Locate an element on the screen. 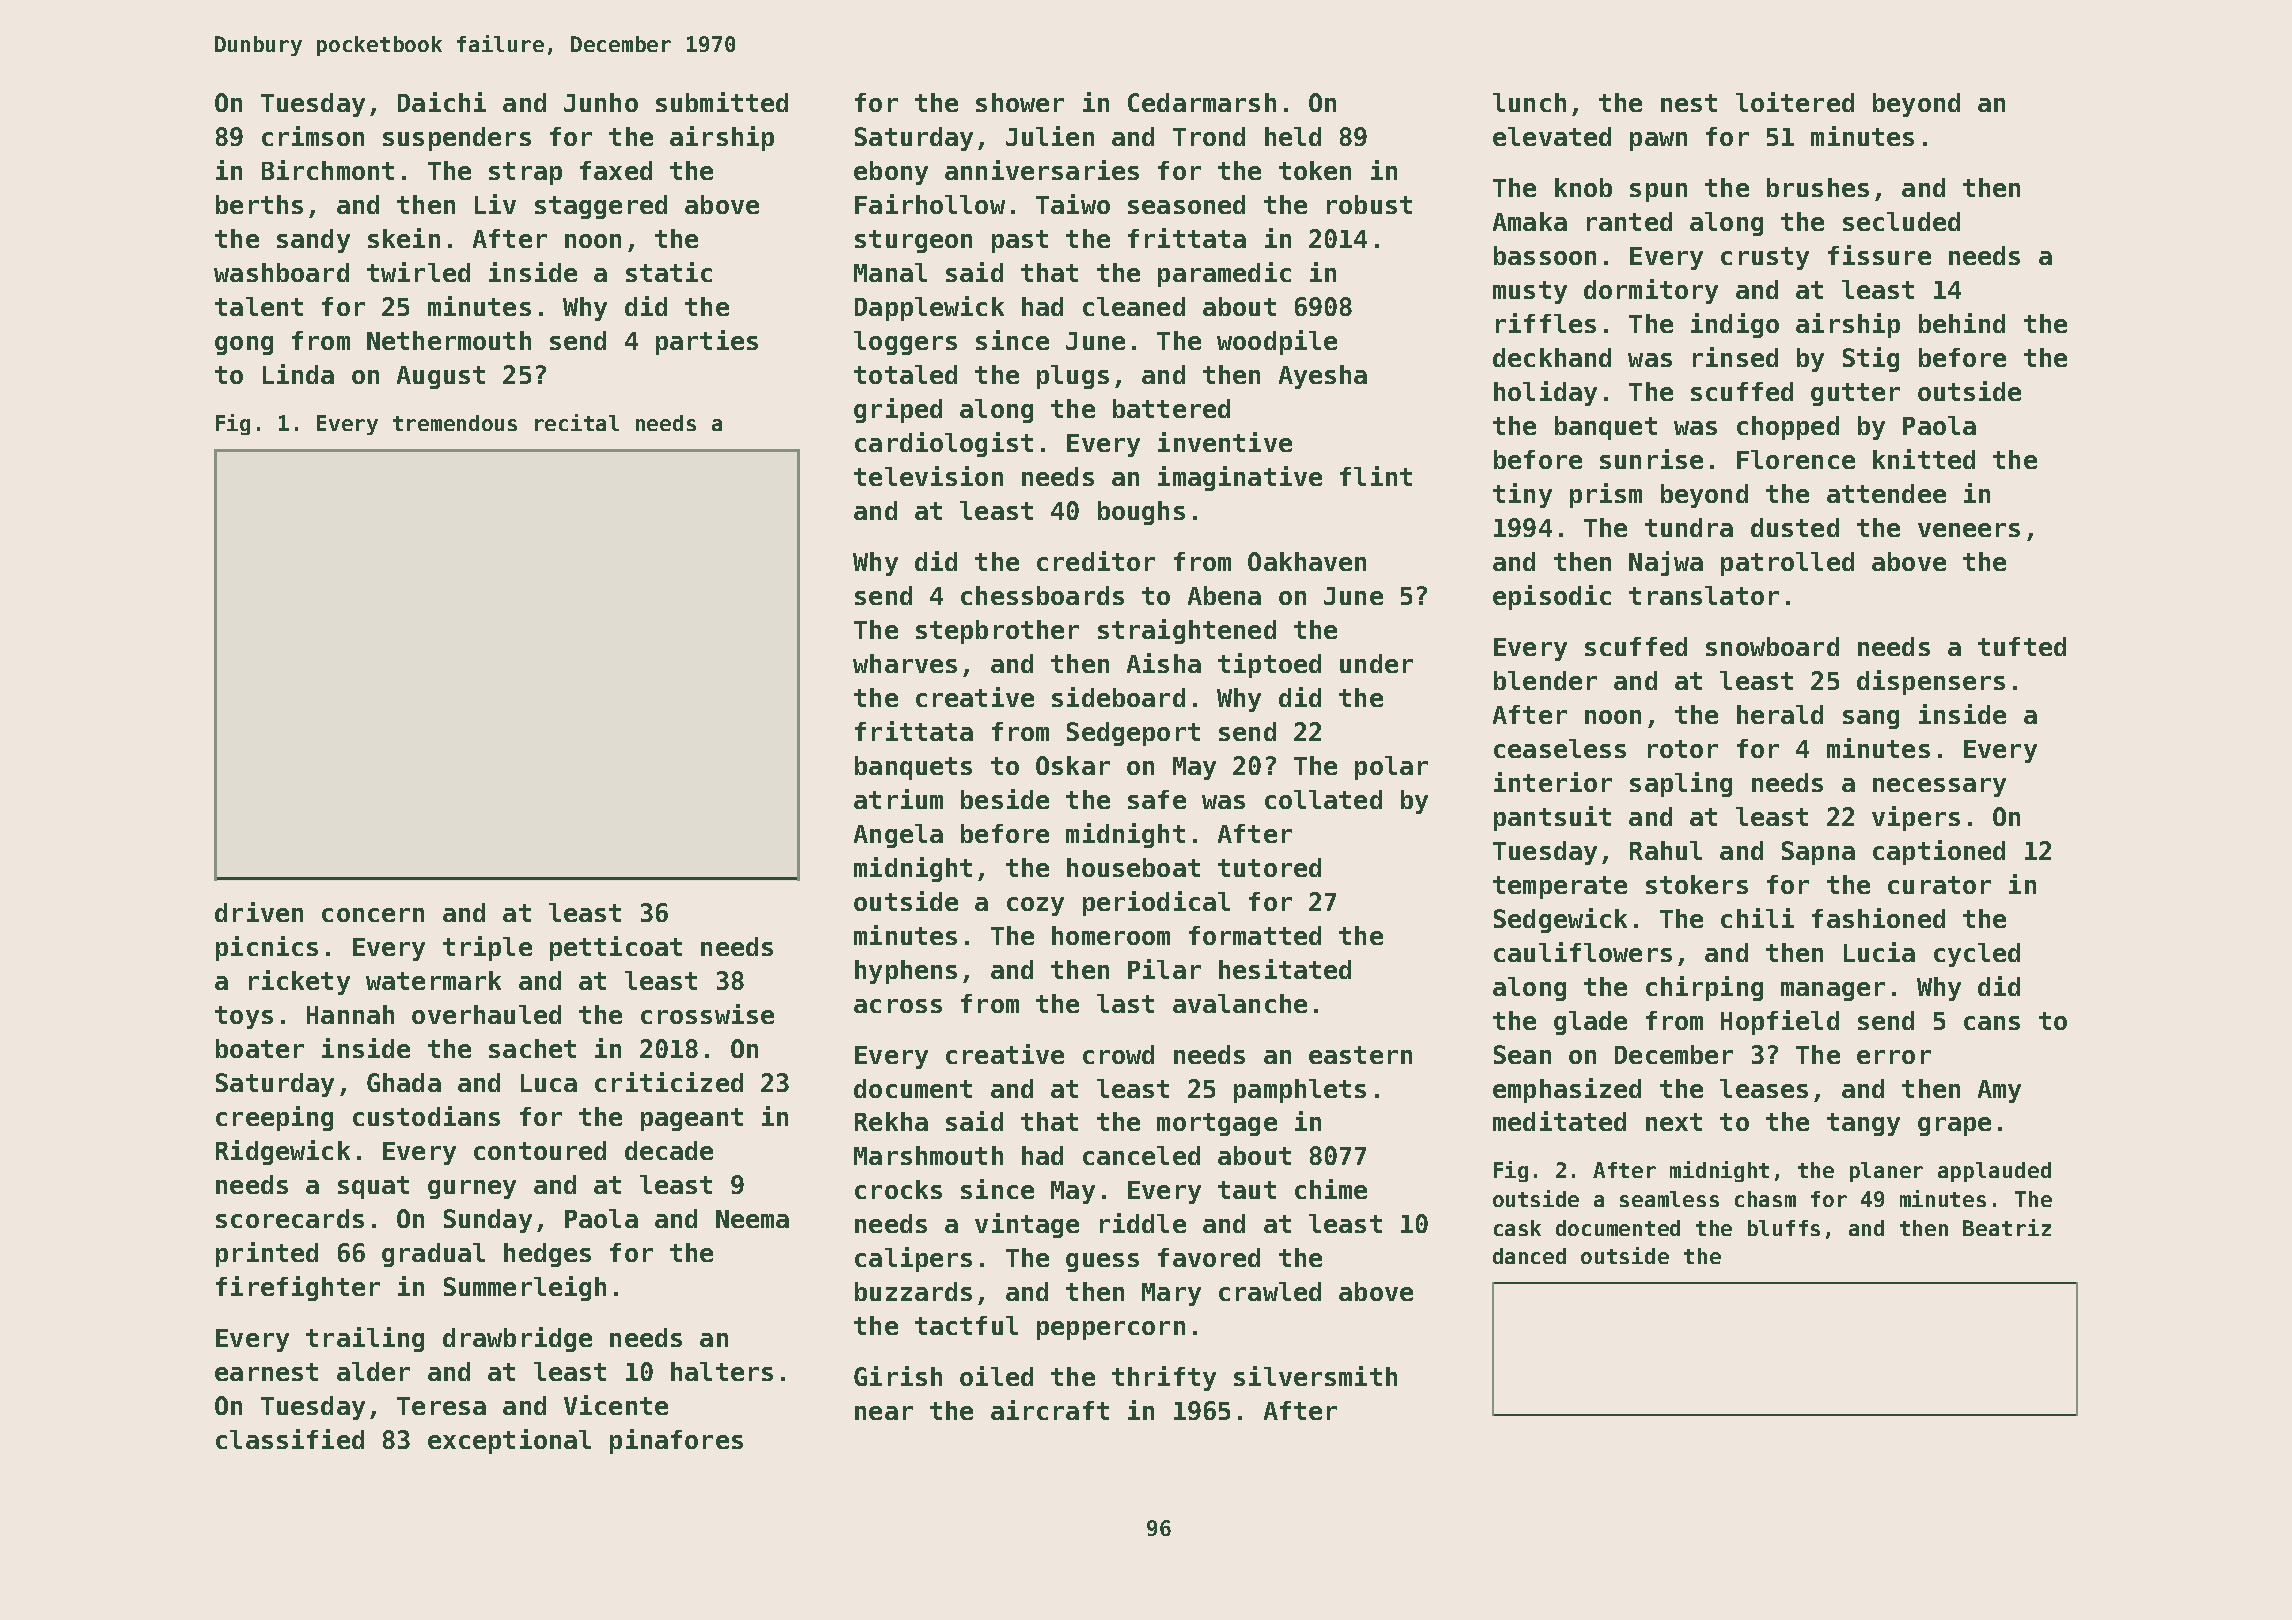 This screenshot has height=1620, width=2292. chime is located at coordinates (1331, 1189).
